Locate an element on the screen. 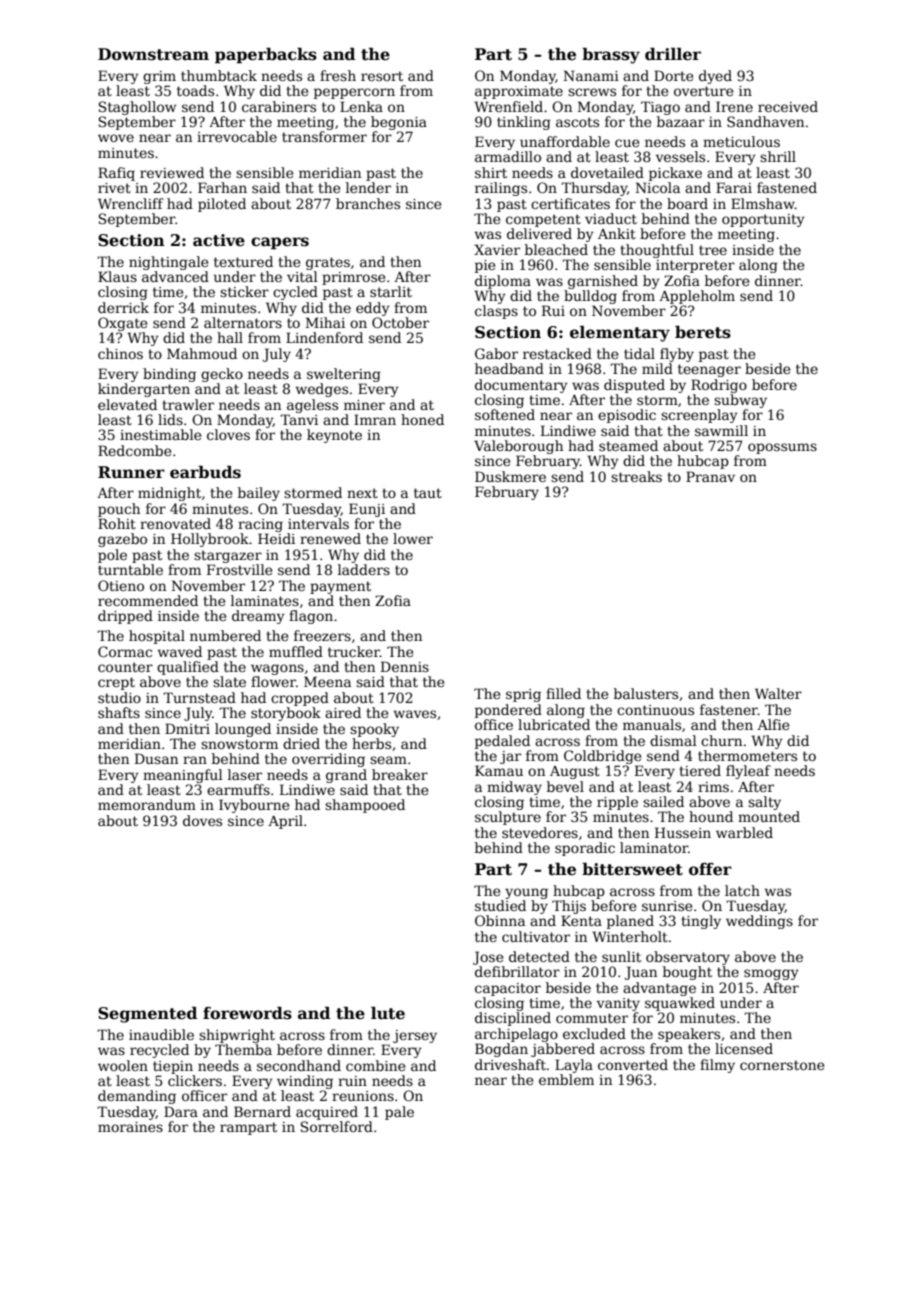 The width and height of the screenshot is (924, 1308). reviewed is located at coordinates (172, 172).
